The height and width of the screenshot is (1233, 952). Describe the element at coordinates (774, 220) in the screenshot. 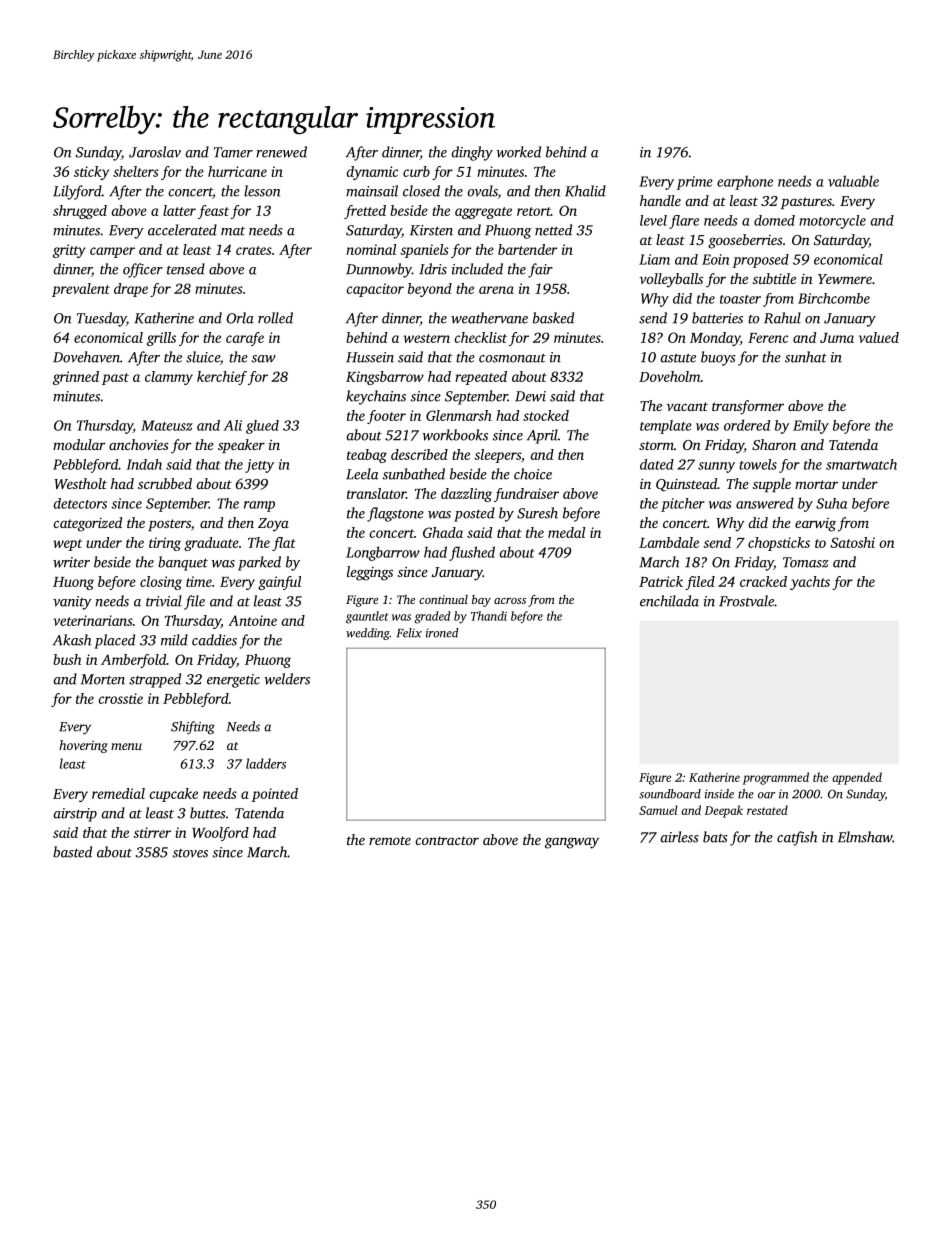

I see `domed` at that location.
